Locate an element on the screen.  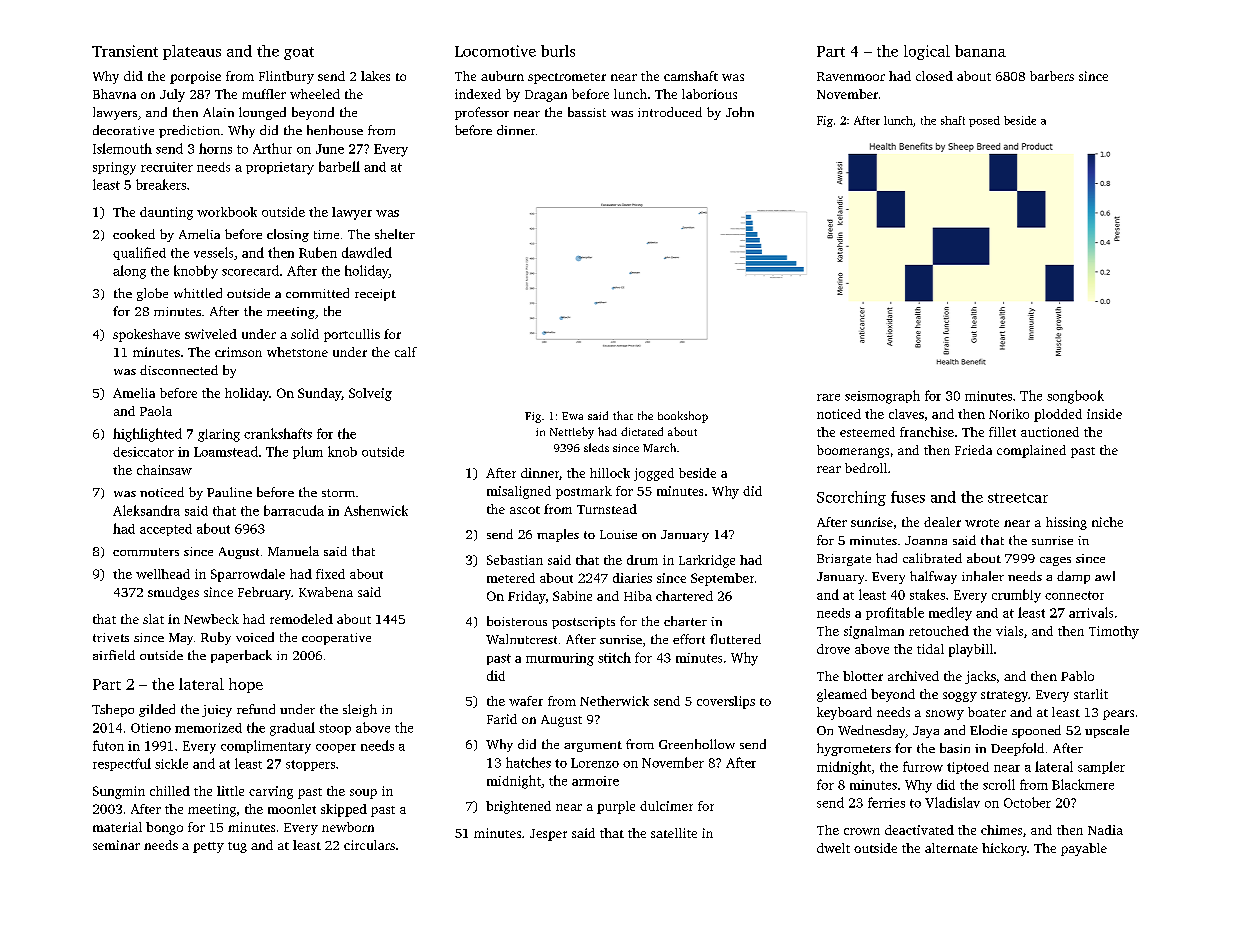
rare is located at coordinates (828, 397).
